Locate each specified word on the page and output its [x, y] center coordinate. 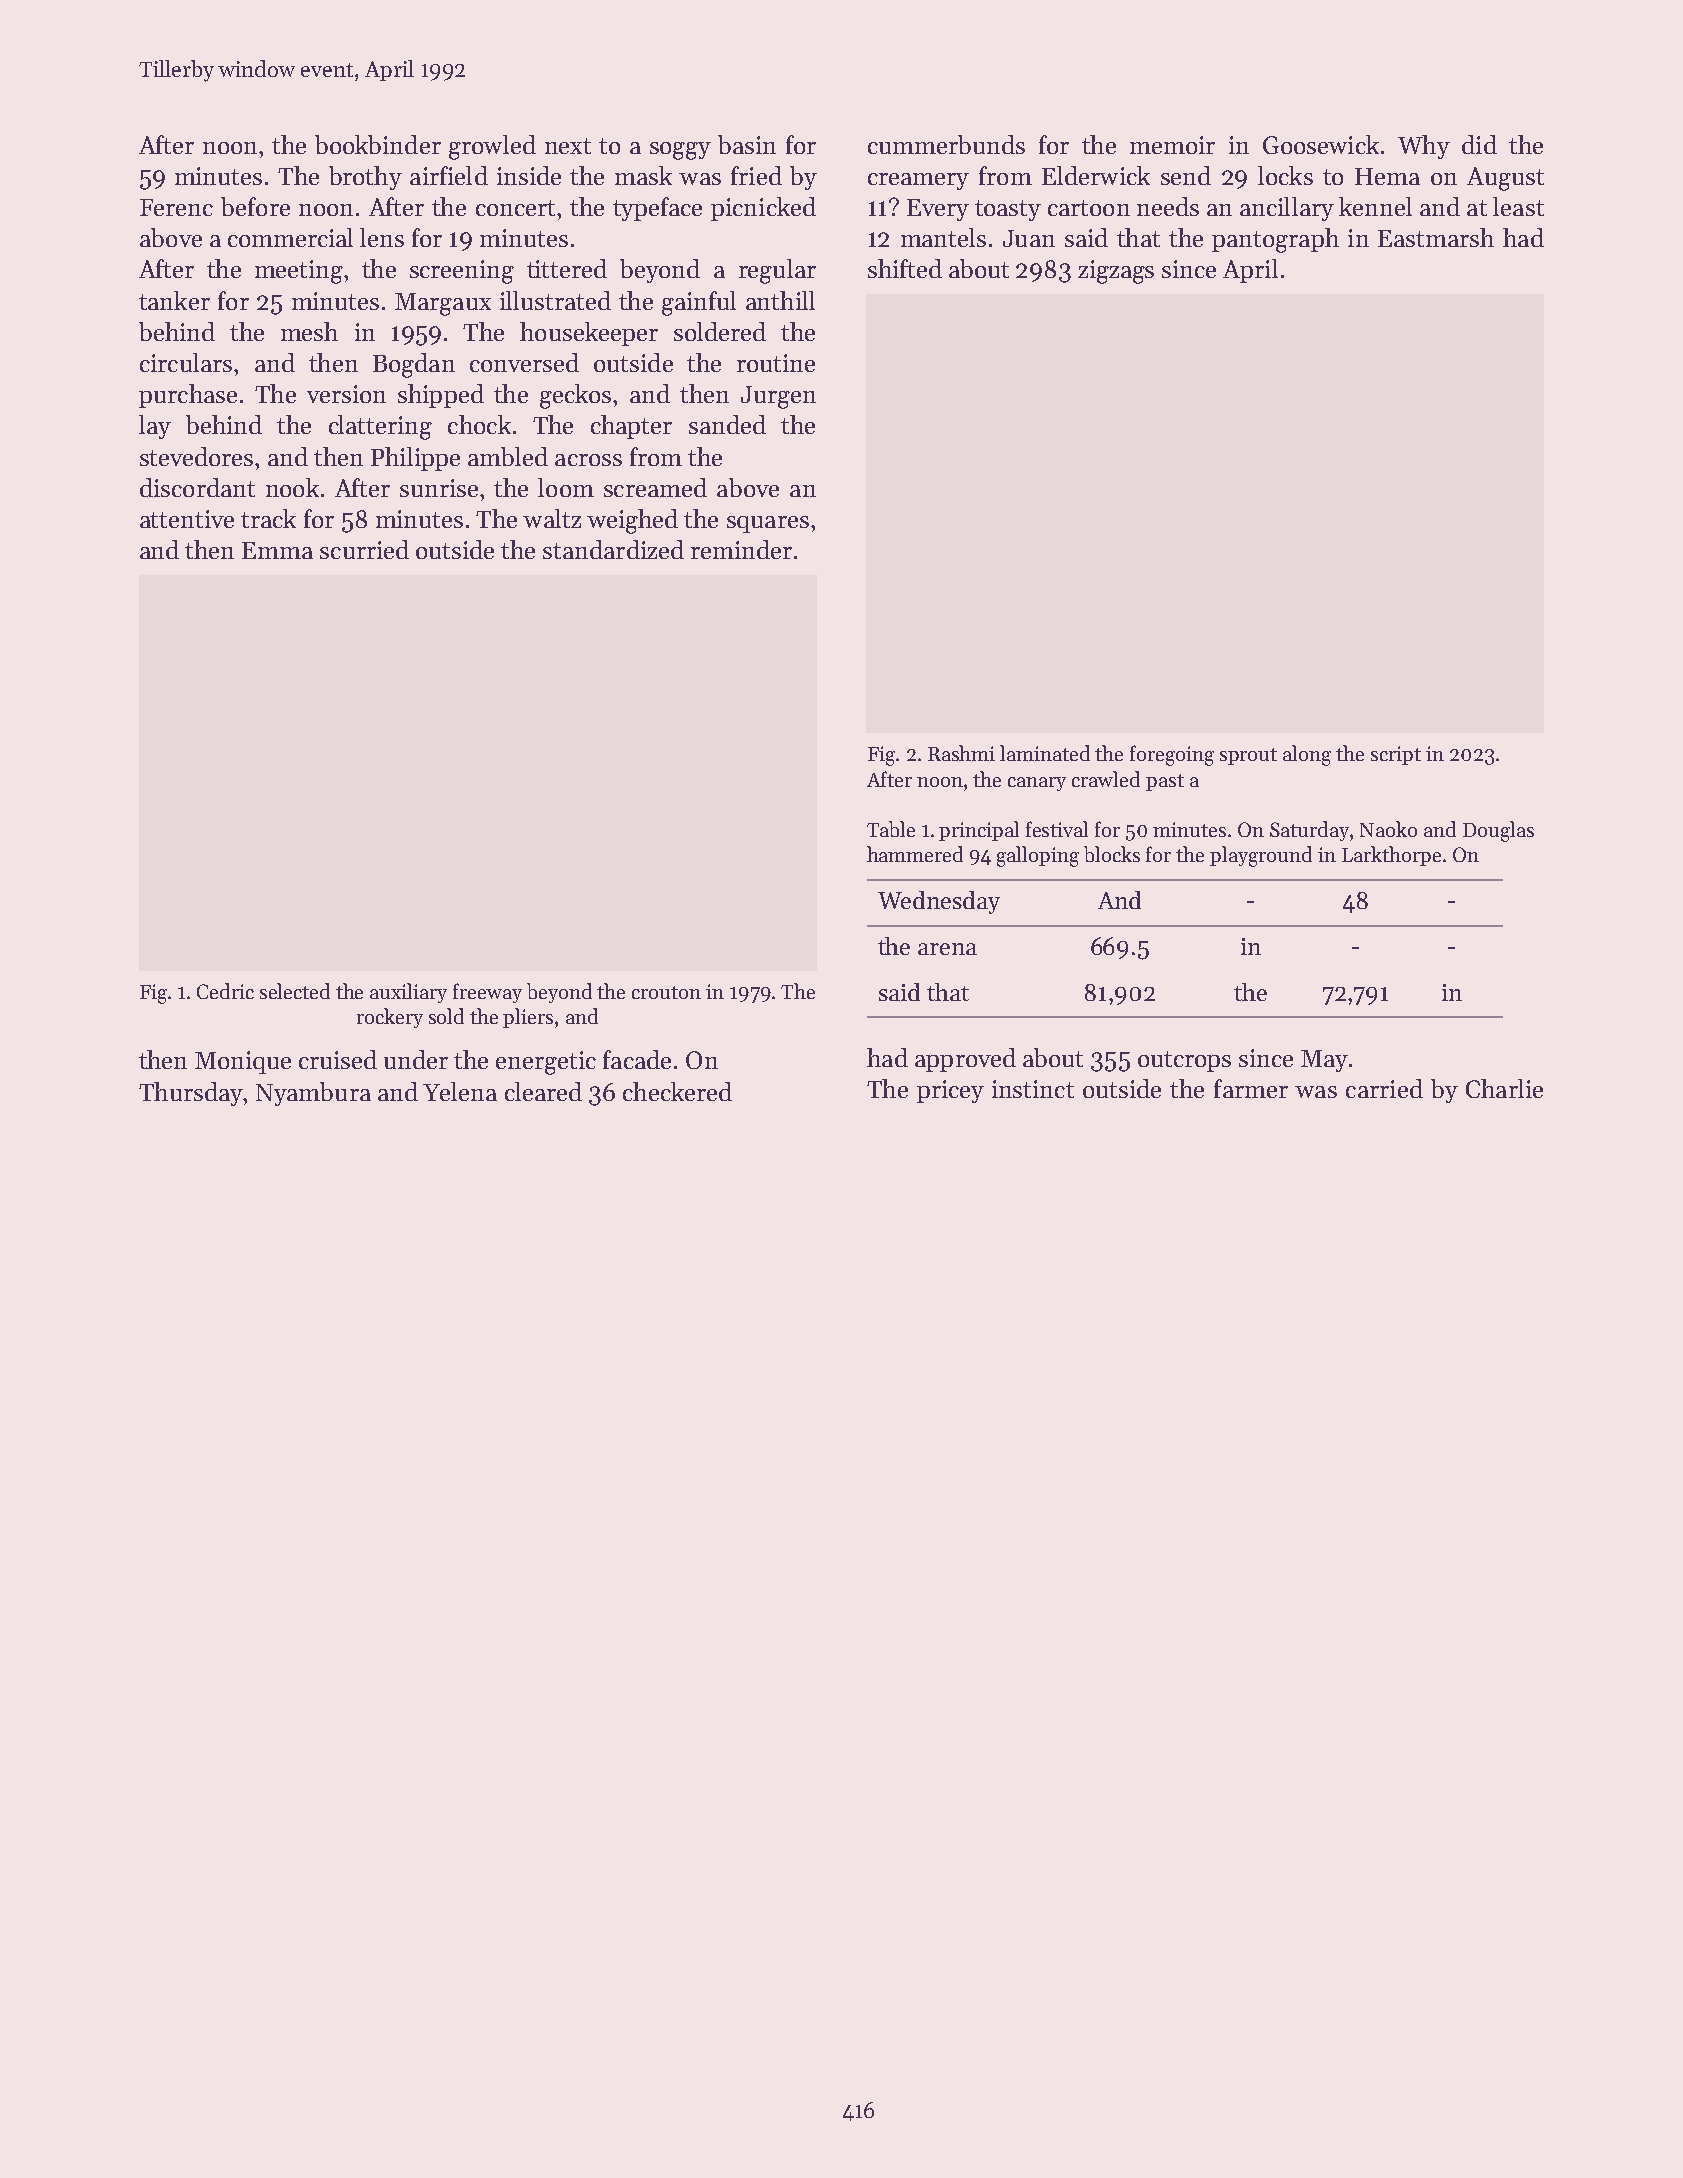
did [1479, 144]
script [1396, 755]
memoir [1172, 145]
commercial [290, 237]
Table [891, 829]
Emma [277, 550]
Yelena [460, 1091]
